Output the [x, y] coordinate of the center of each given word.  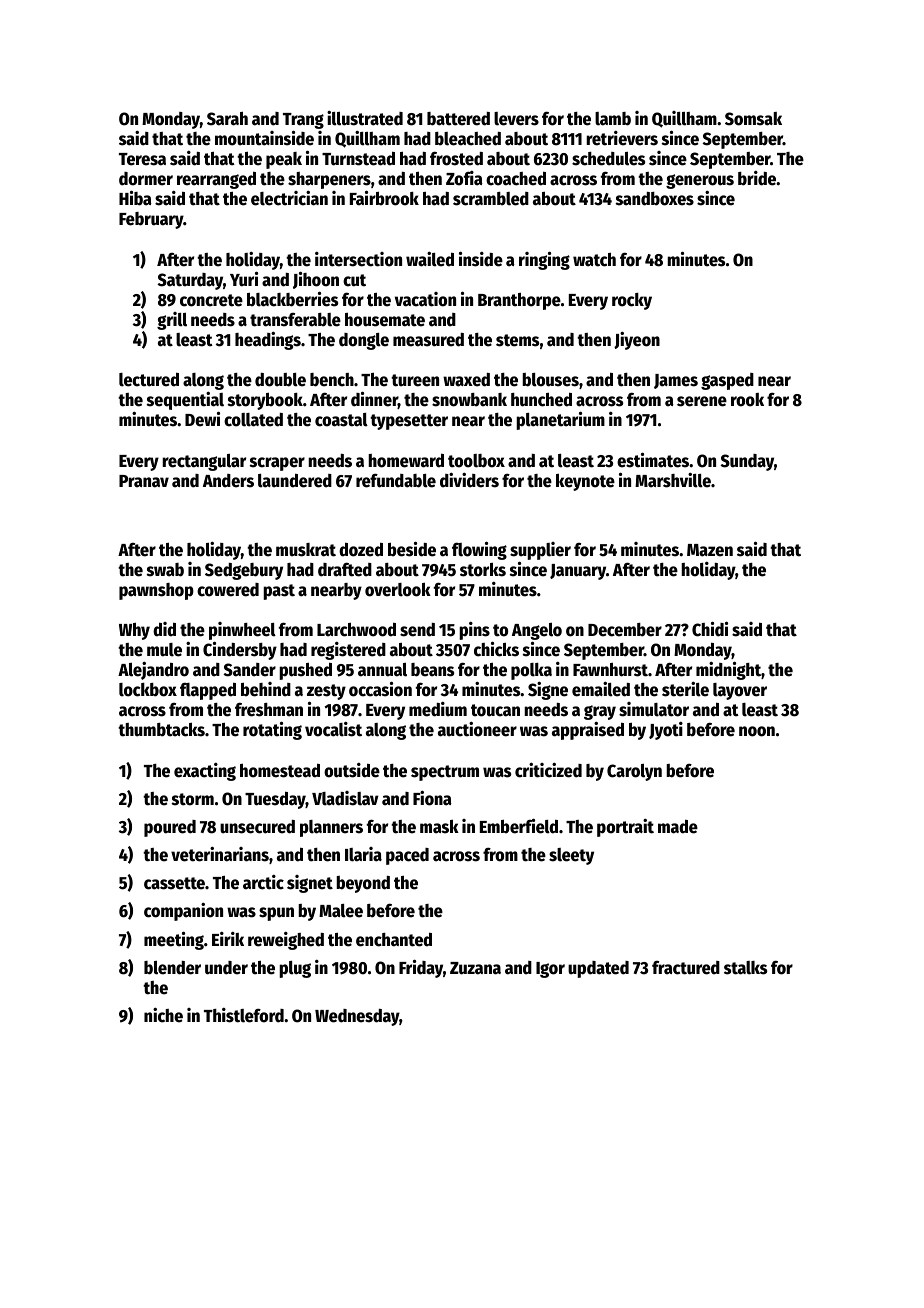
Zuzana [475, 968]
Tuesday [275, 800]
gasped [727, 381]
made [678, 827]
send [417, 630]
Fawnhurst [610, 670]
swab [165, 570]
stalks [745, 968]
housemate [385, 320]
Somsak [753, 119]
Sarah [227, 119]
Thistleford [244, 1015]
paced [407, 856]
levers [516, 119]
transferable [295, 320]
